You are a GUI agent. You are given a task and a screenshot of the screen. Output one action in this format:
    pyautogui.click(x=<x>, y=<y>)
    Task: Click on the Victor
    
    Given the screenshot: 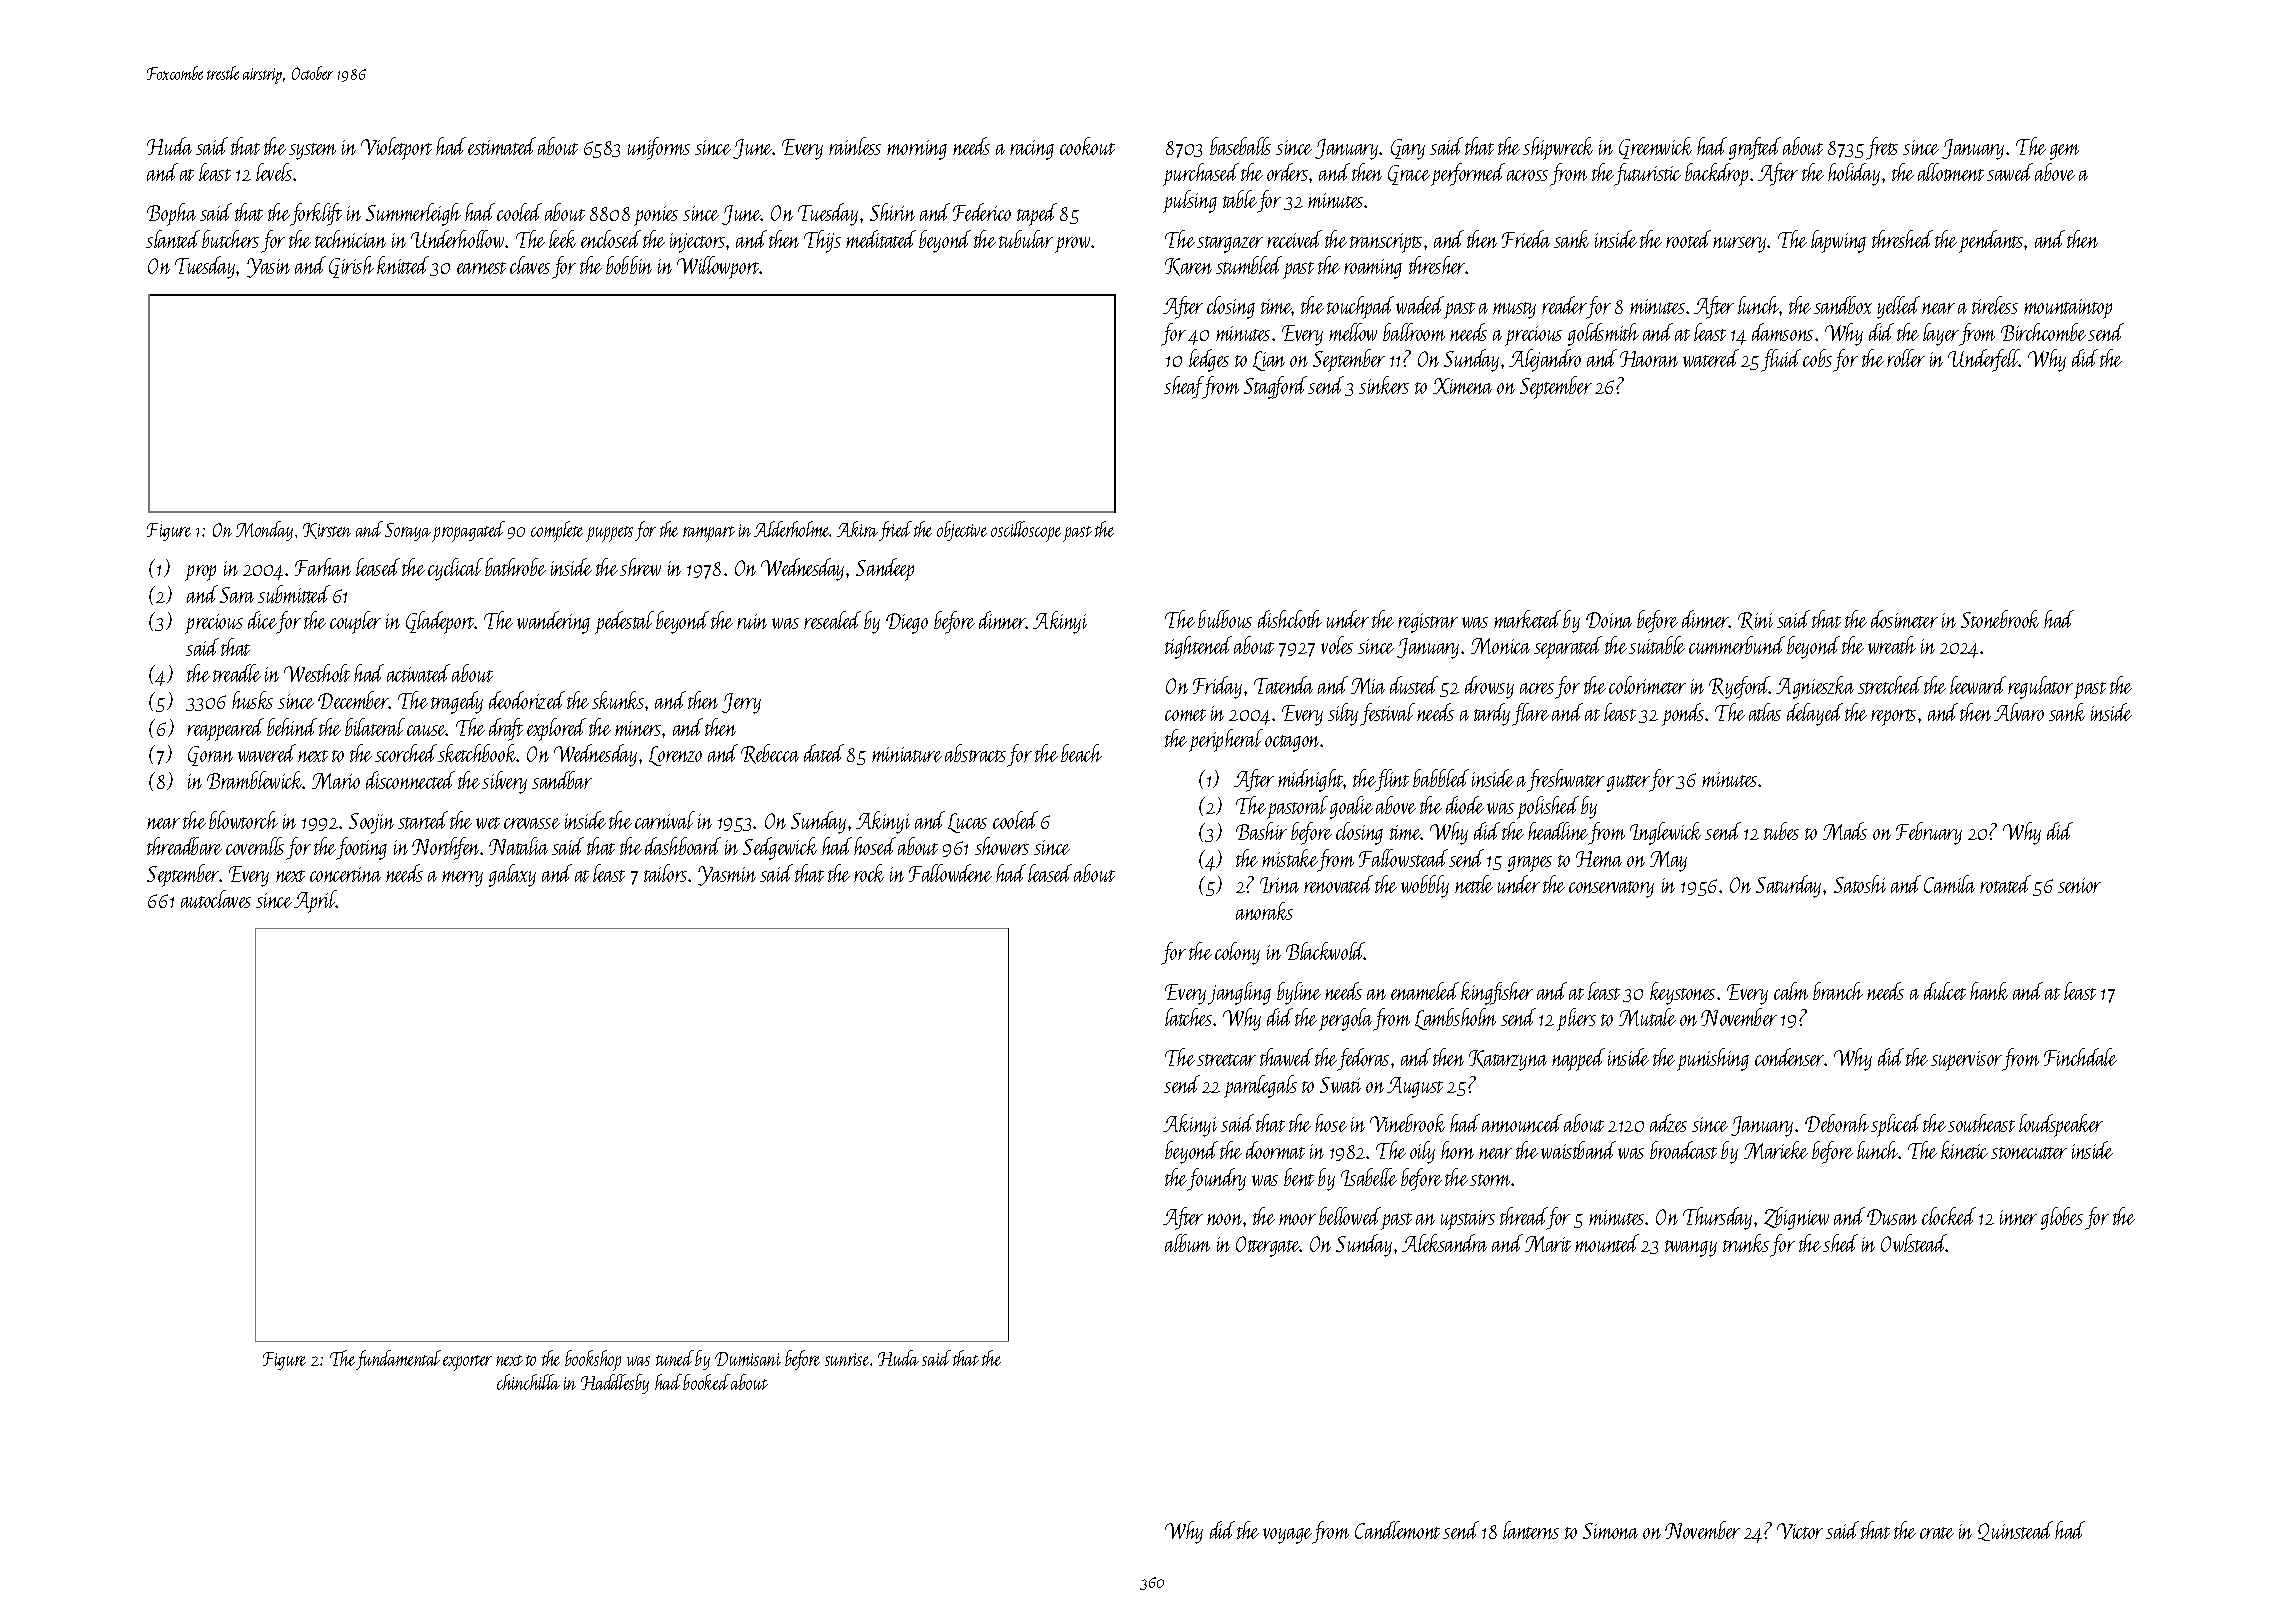 What is the action you would take?
    pyautogui.click(x=1800, y=1531)
